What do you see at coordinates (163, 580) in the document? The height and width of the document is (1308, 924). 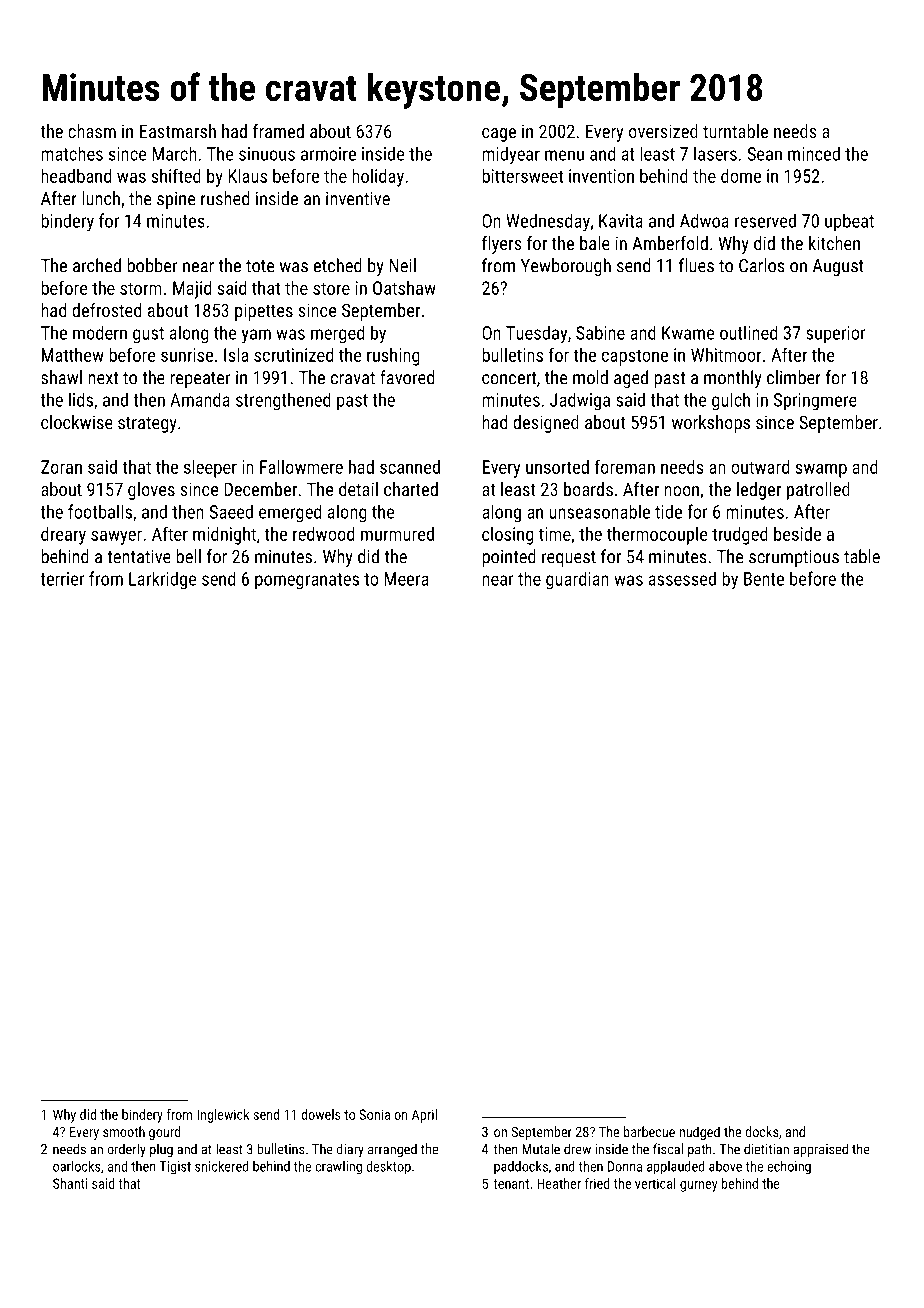 I see `Larkridge` at bounding box center [163, 580].
